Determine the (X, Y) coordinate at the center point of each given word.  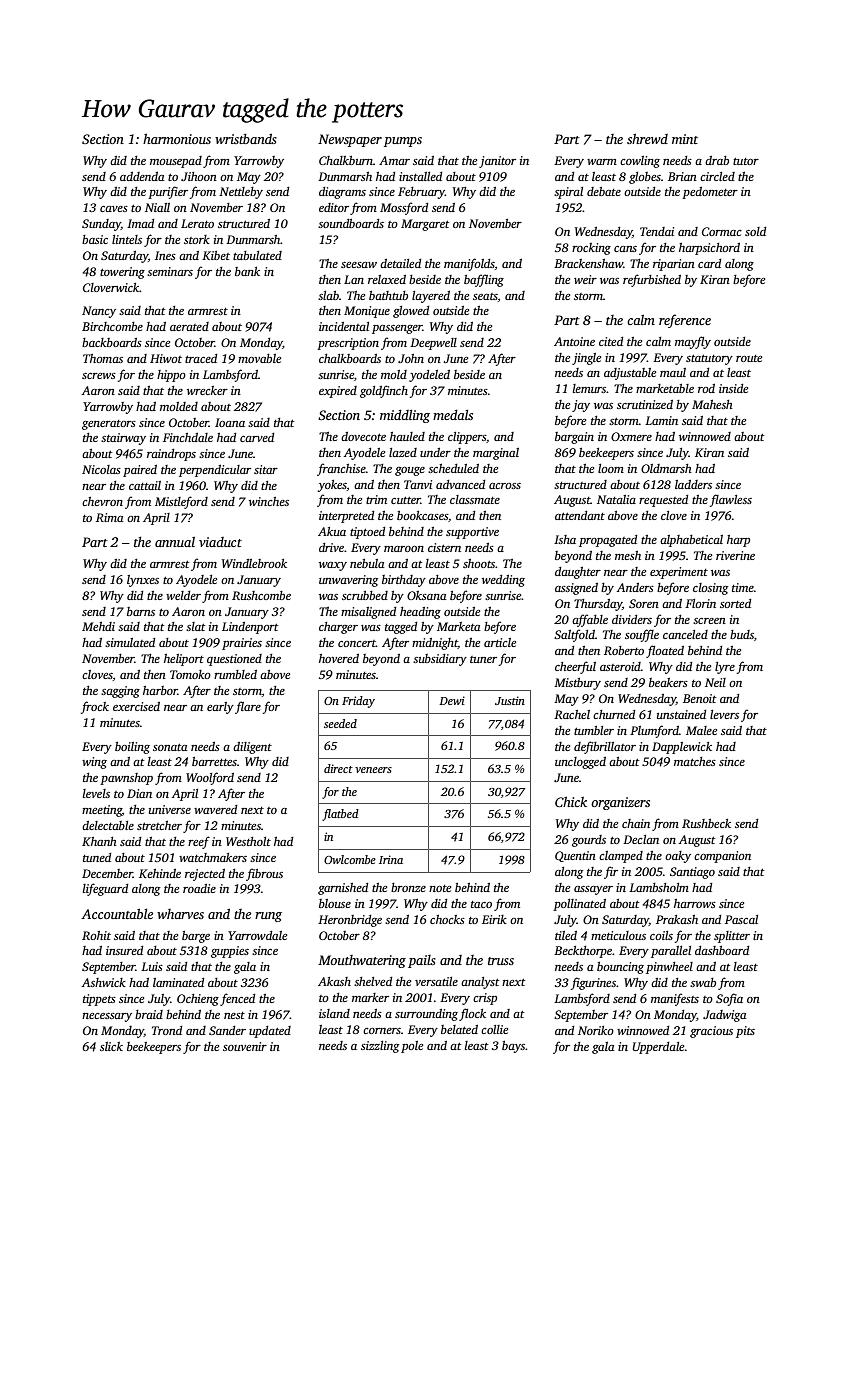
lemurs (590, 388)
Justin (510, 700)
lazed (403, 452)
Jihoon (199, 176)
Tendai (657, 231)
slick (111, 1046)
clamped (621, 857)
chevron (102, 501)
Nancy (99, 312)
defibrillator (605, 747)
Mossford (404, 208)
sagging (120, 692)
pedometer (710, 193)
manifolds (469, 264)
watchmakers (213, 857)
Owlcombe (350, 859)
